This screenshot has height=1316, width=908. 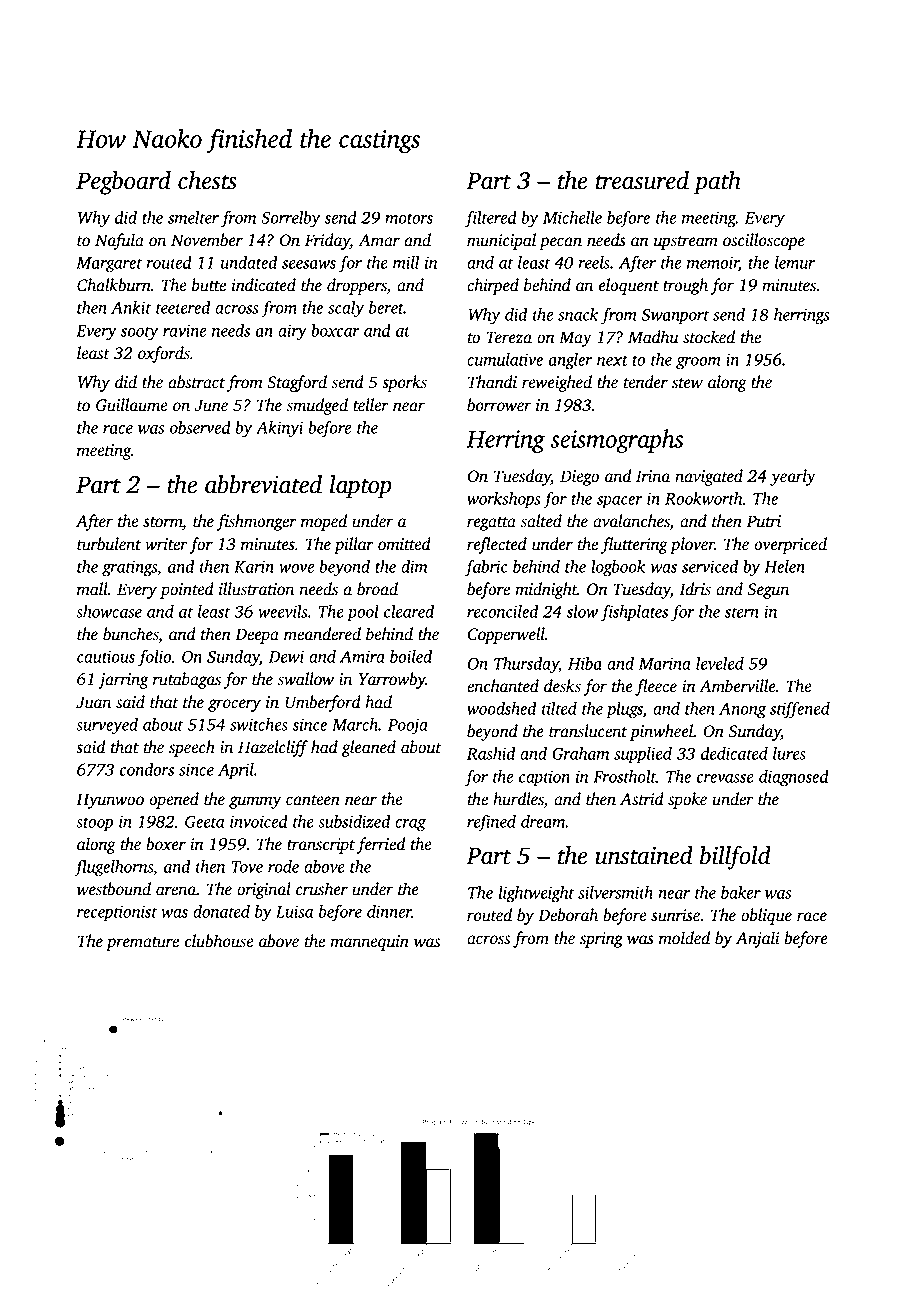 I want to click on salted, so click(x=541, y=521).
